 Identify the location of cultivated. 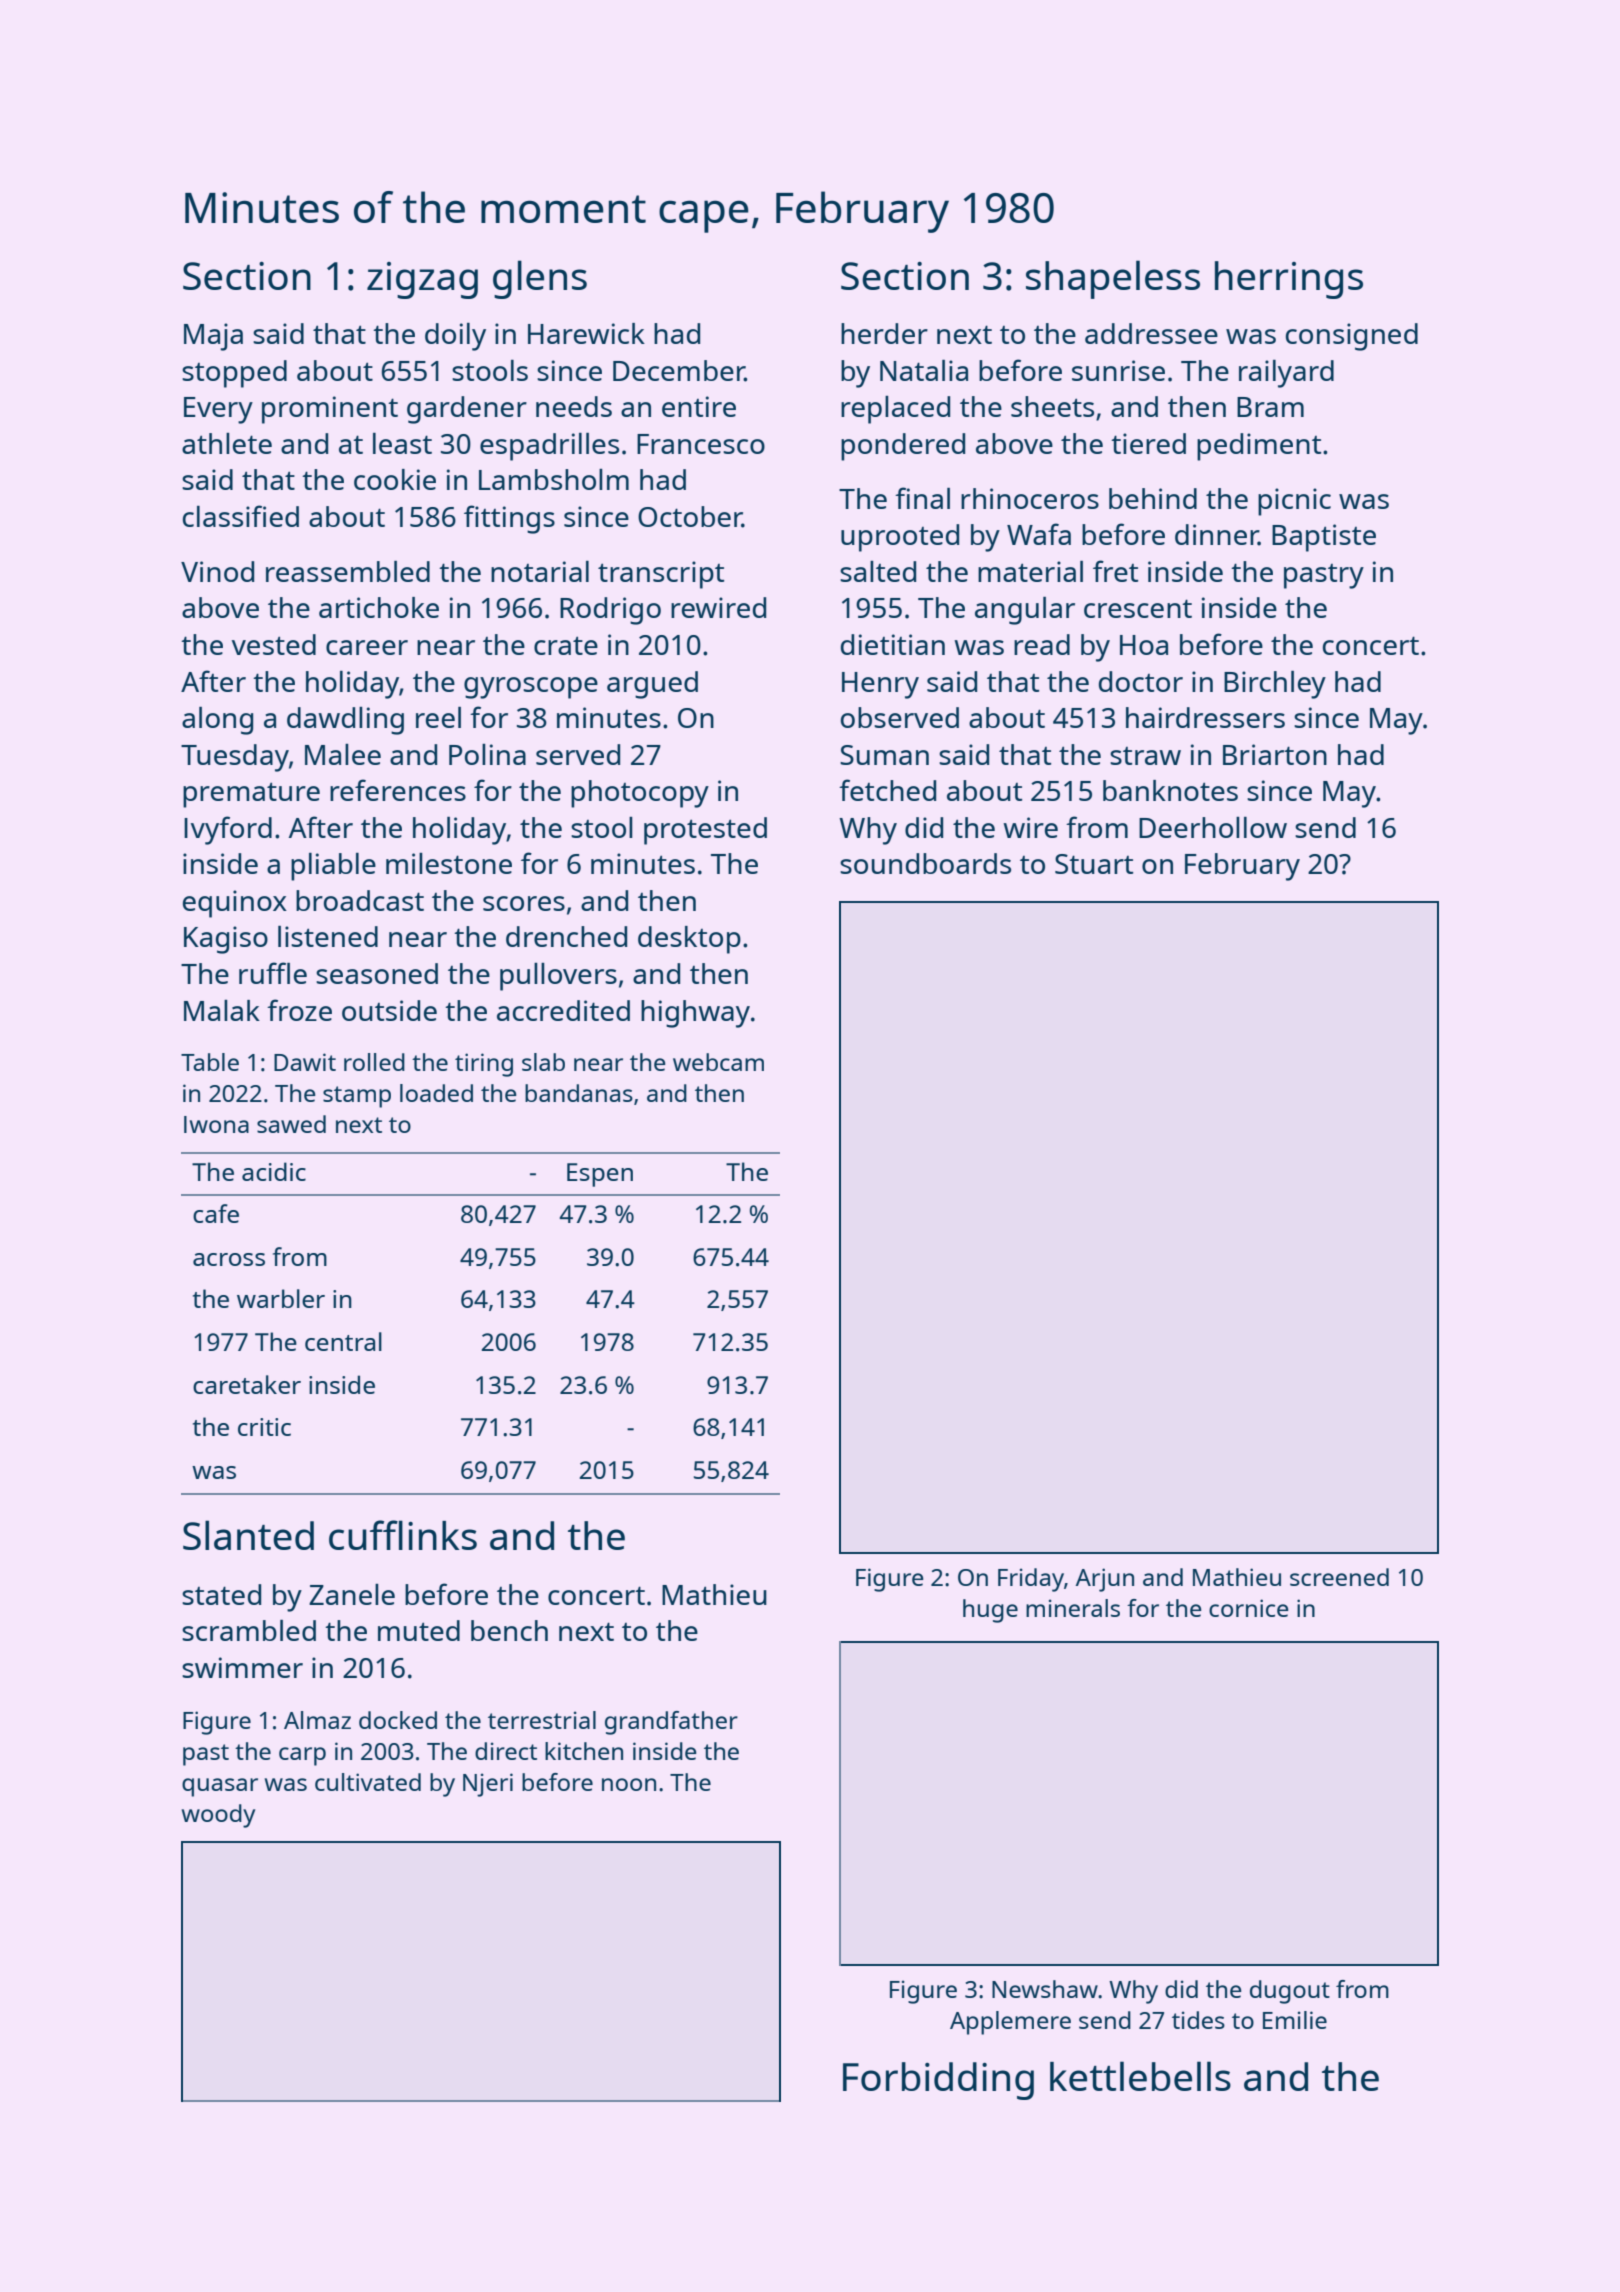
(368, 1782).
